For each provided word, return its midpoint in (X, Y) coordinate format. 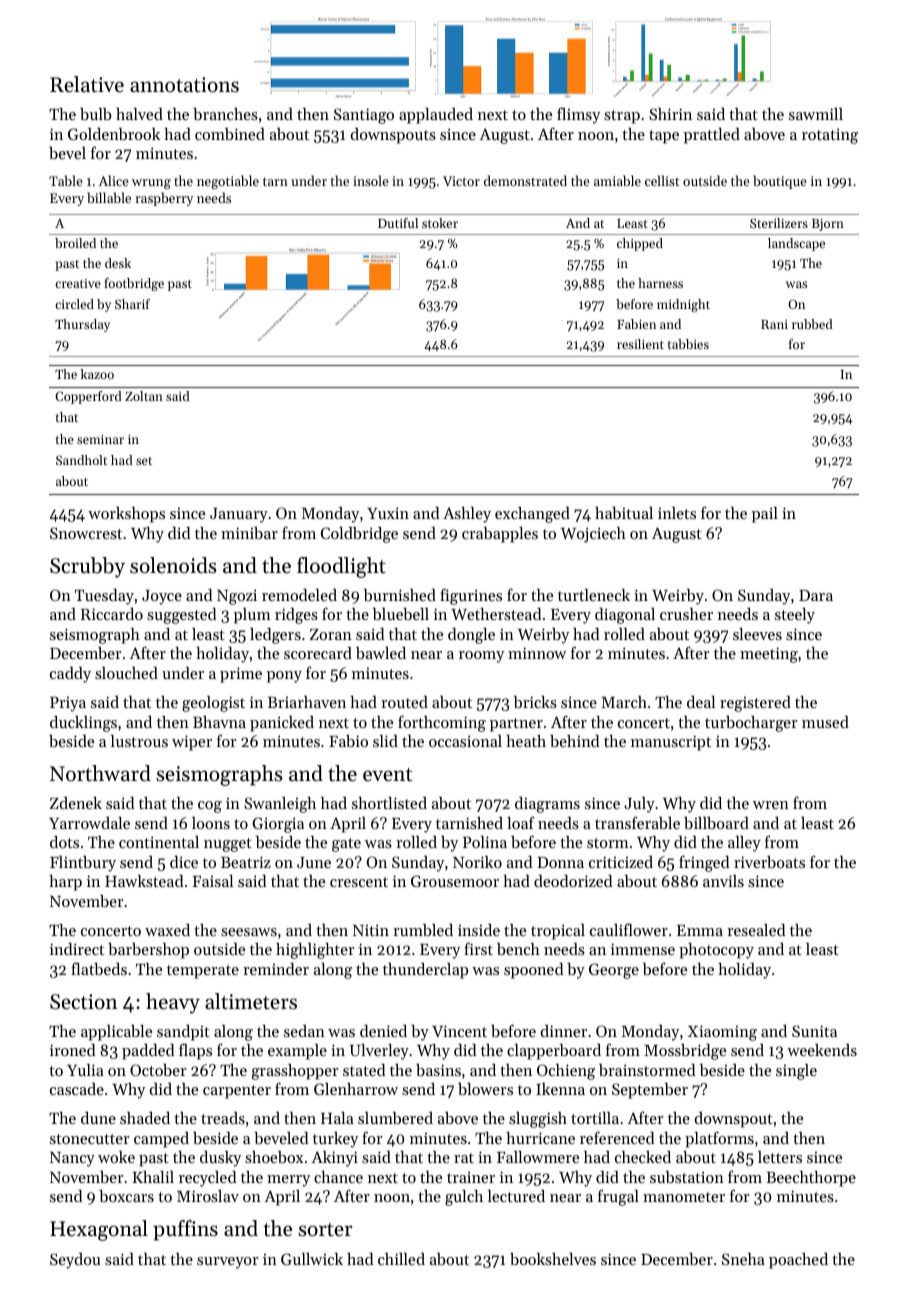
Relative (87, 84)
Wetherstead (496, 614)
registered (755, 704)
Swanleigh (280, 805)
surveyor (227, 1263)
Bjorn (828, 225)
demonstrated (525, 180)
